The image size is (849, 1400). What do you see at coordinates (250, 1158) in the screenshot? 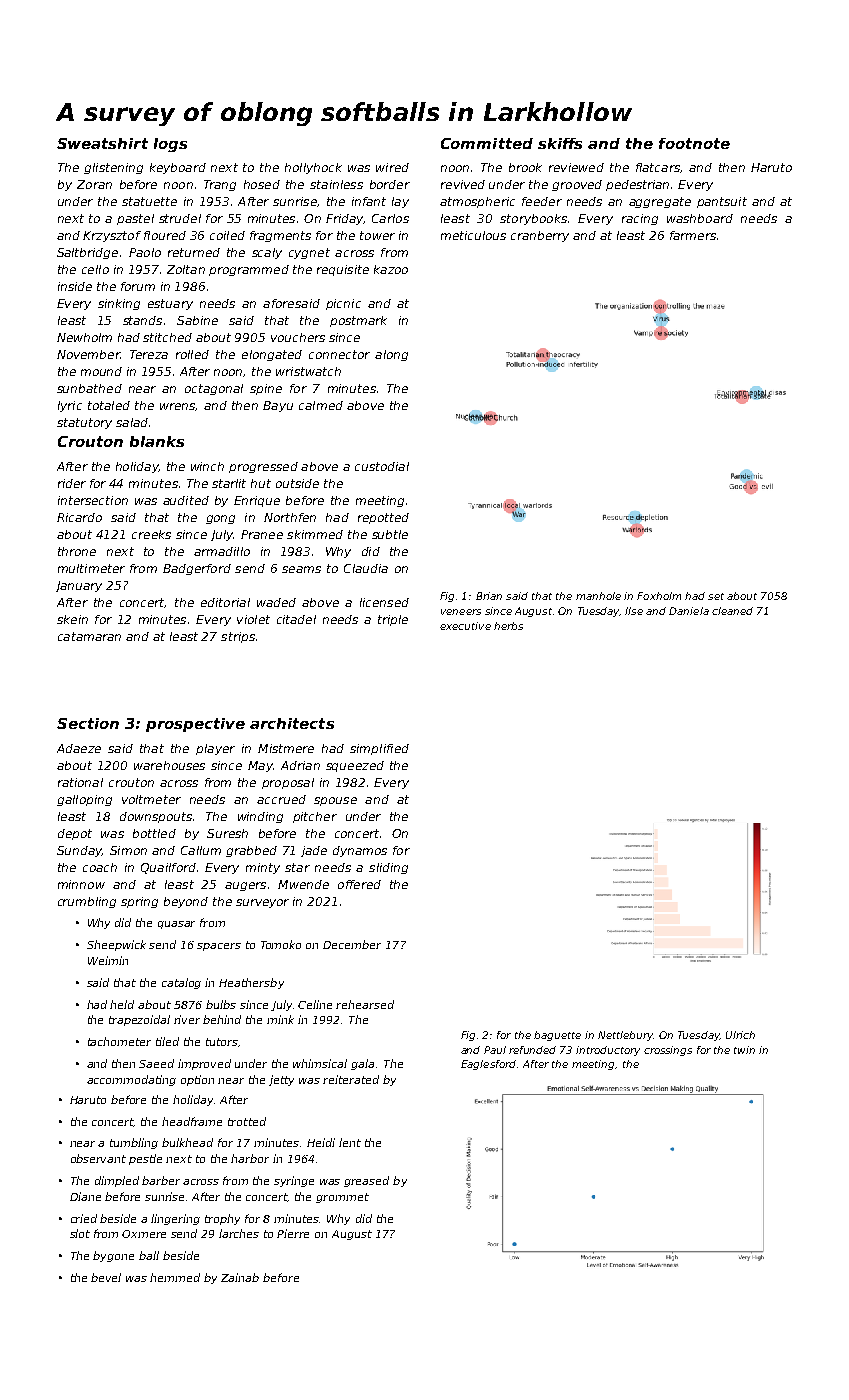
I see `harbor` at bounding box center [250, 1158].
